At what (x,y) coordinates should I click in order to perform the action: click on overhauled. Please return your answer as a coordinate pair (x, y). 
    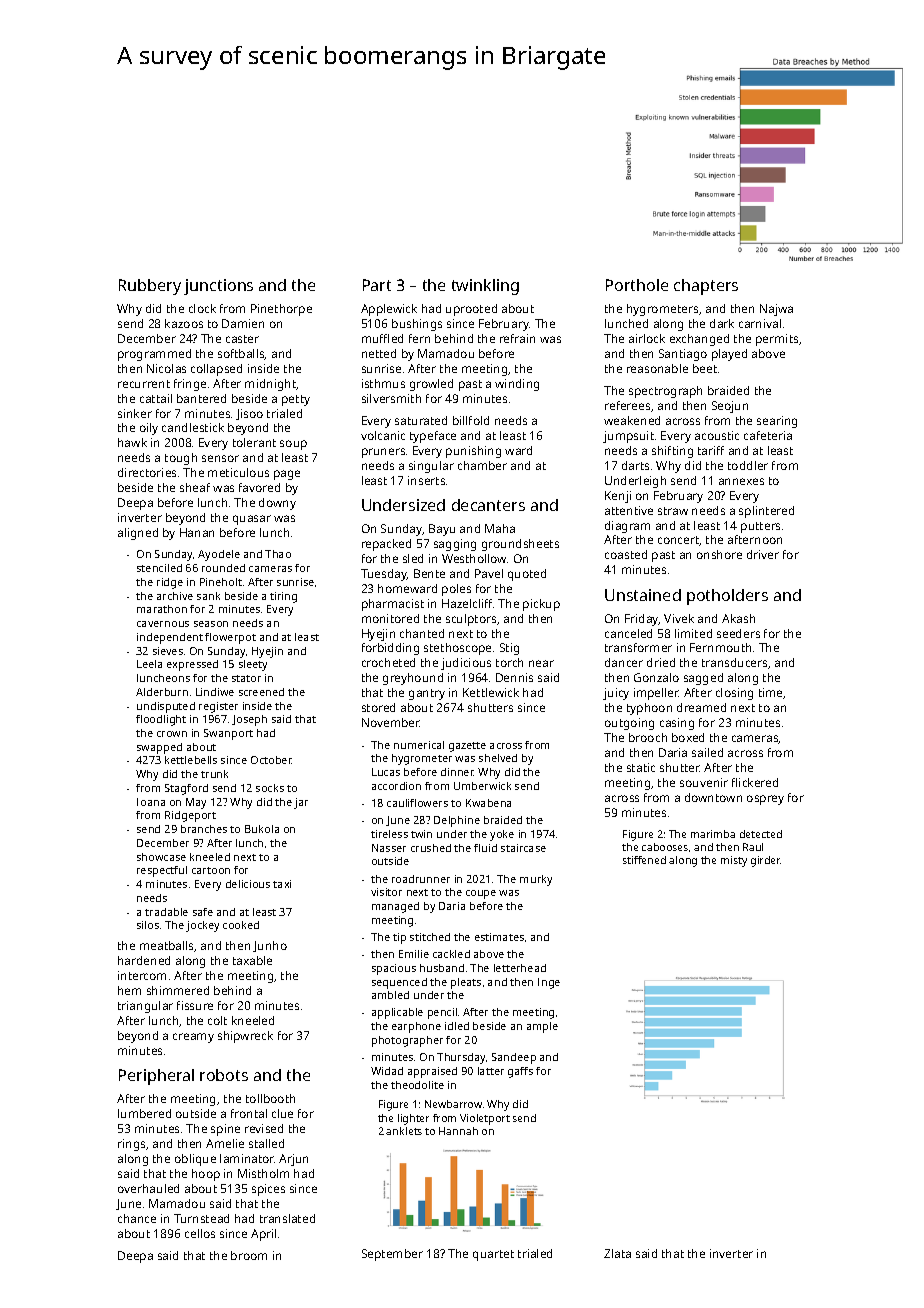
    Looking at the image, I should click on (148, 1188).
